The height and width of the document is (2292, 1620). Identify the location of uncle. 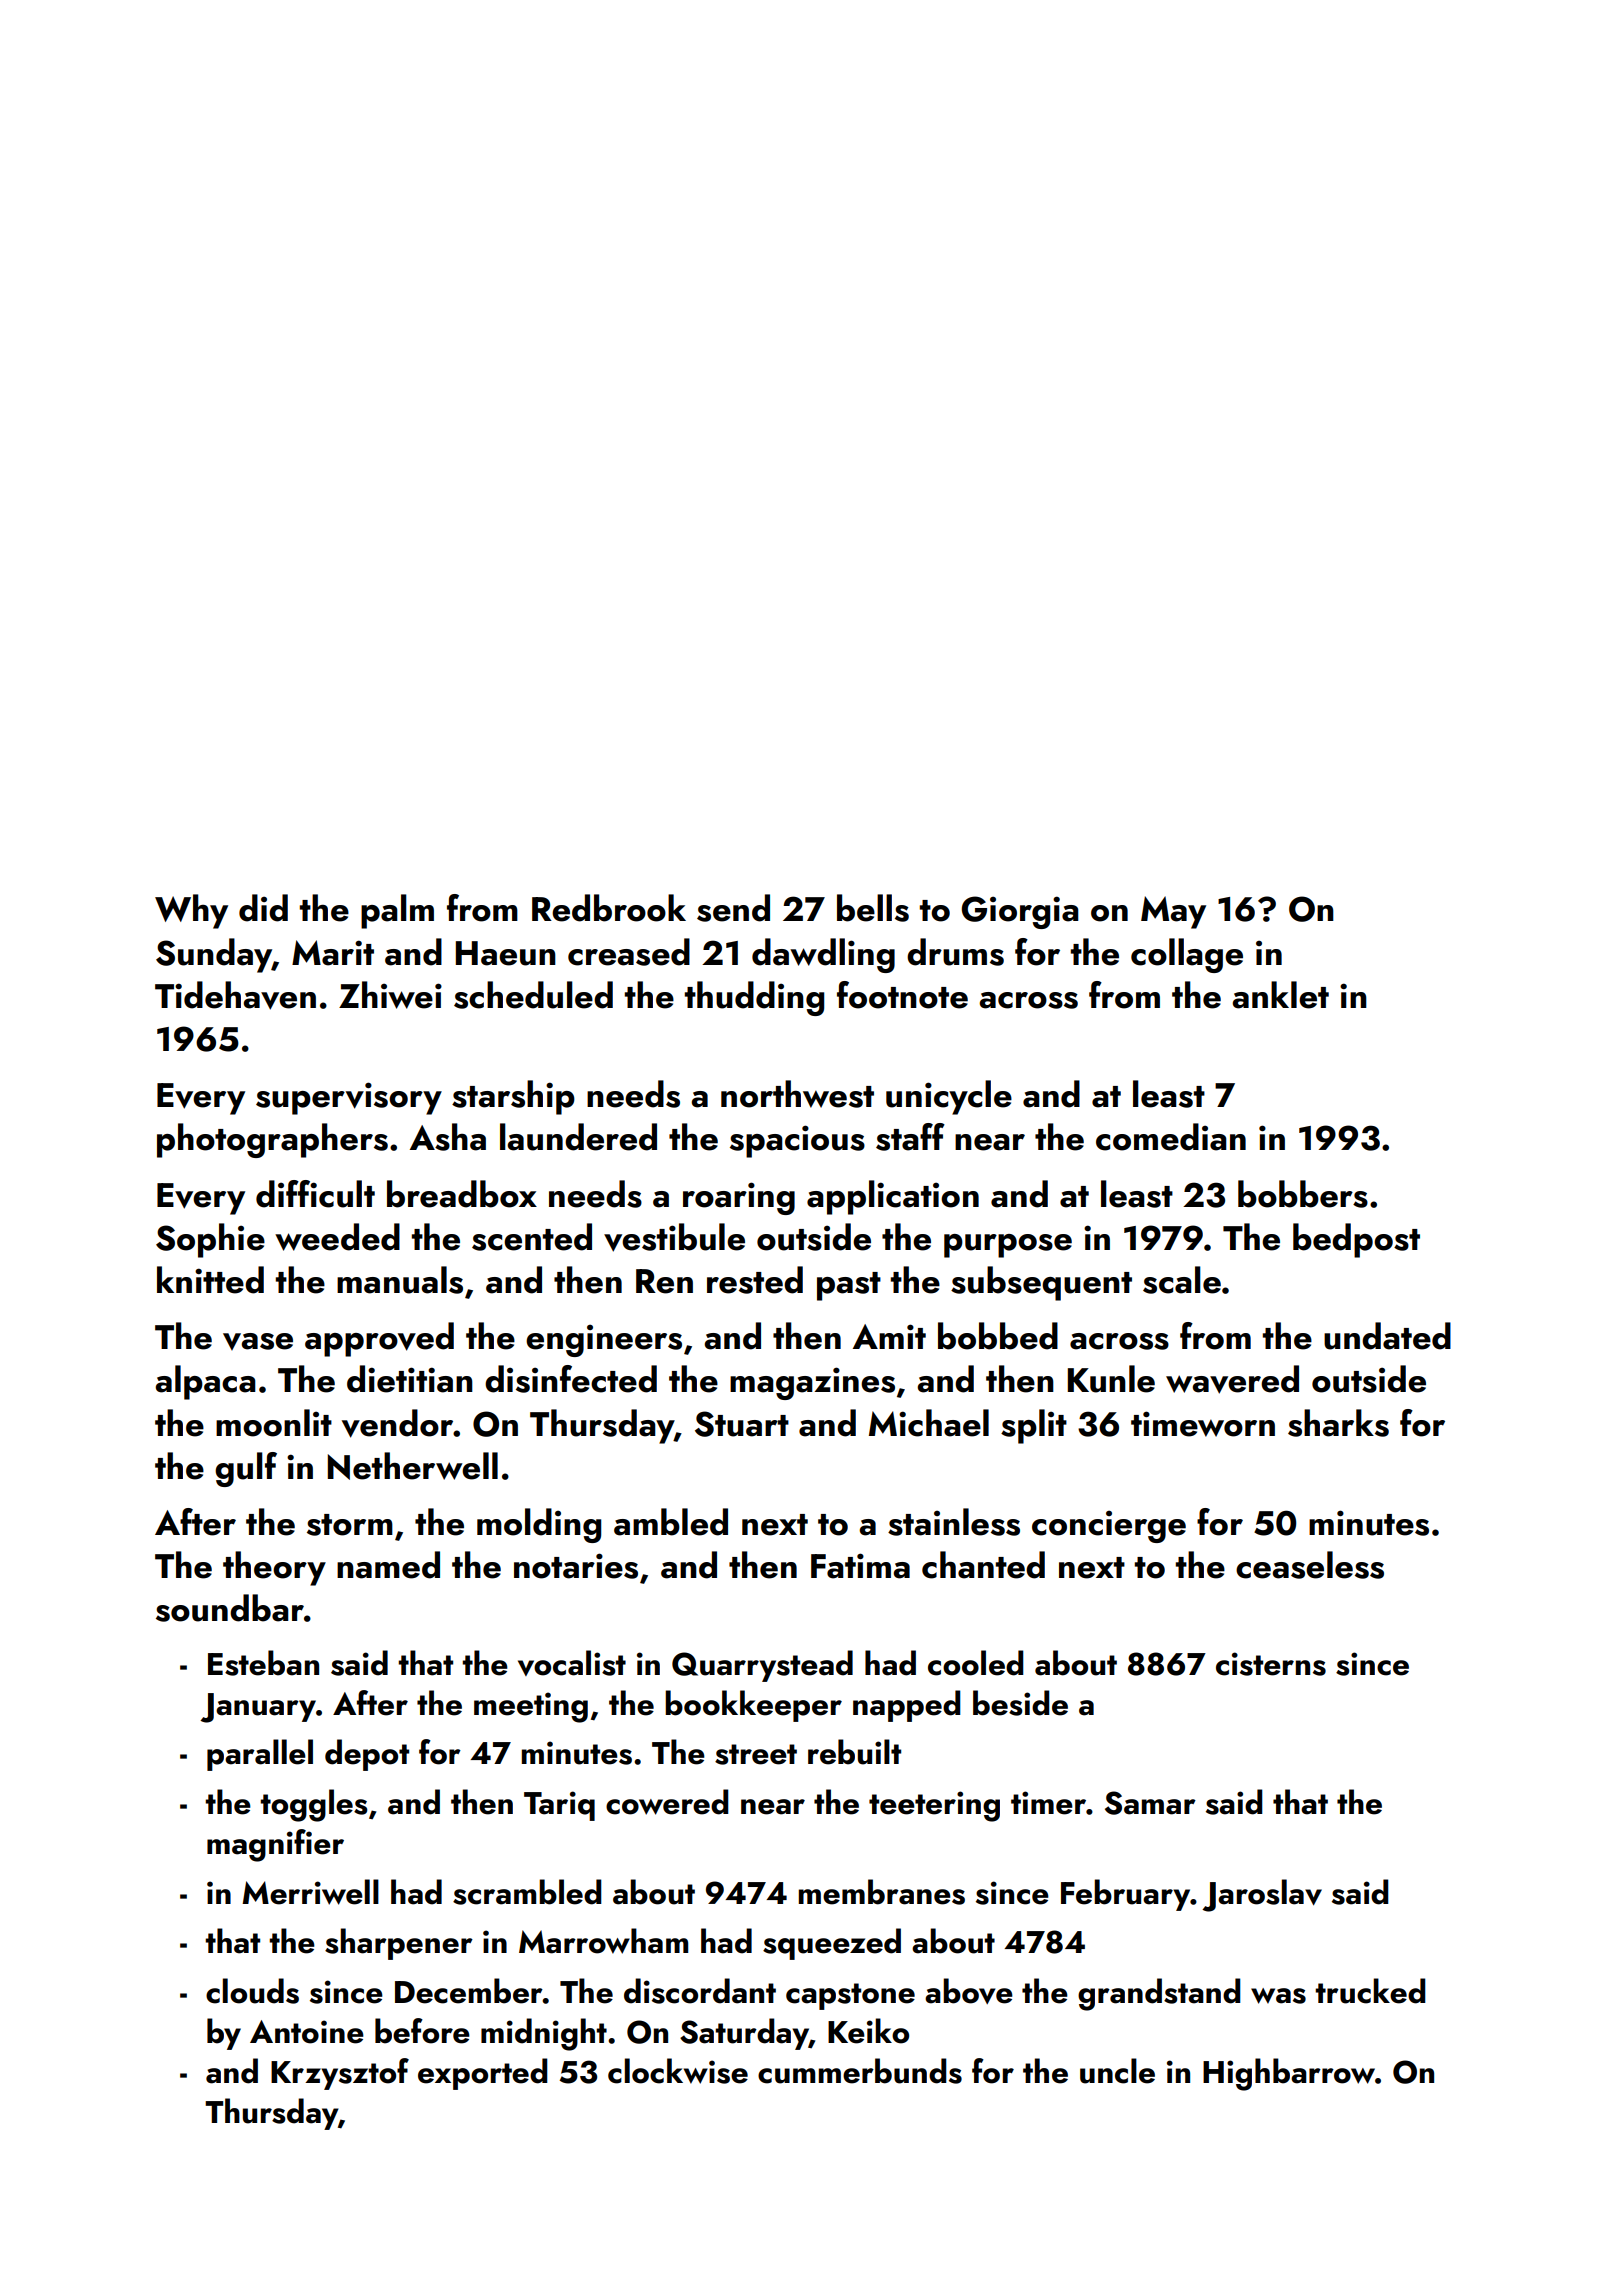
(1117, 2071).
